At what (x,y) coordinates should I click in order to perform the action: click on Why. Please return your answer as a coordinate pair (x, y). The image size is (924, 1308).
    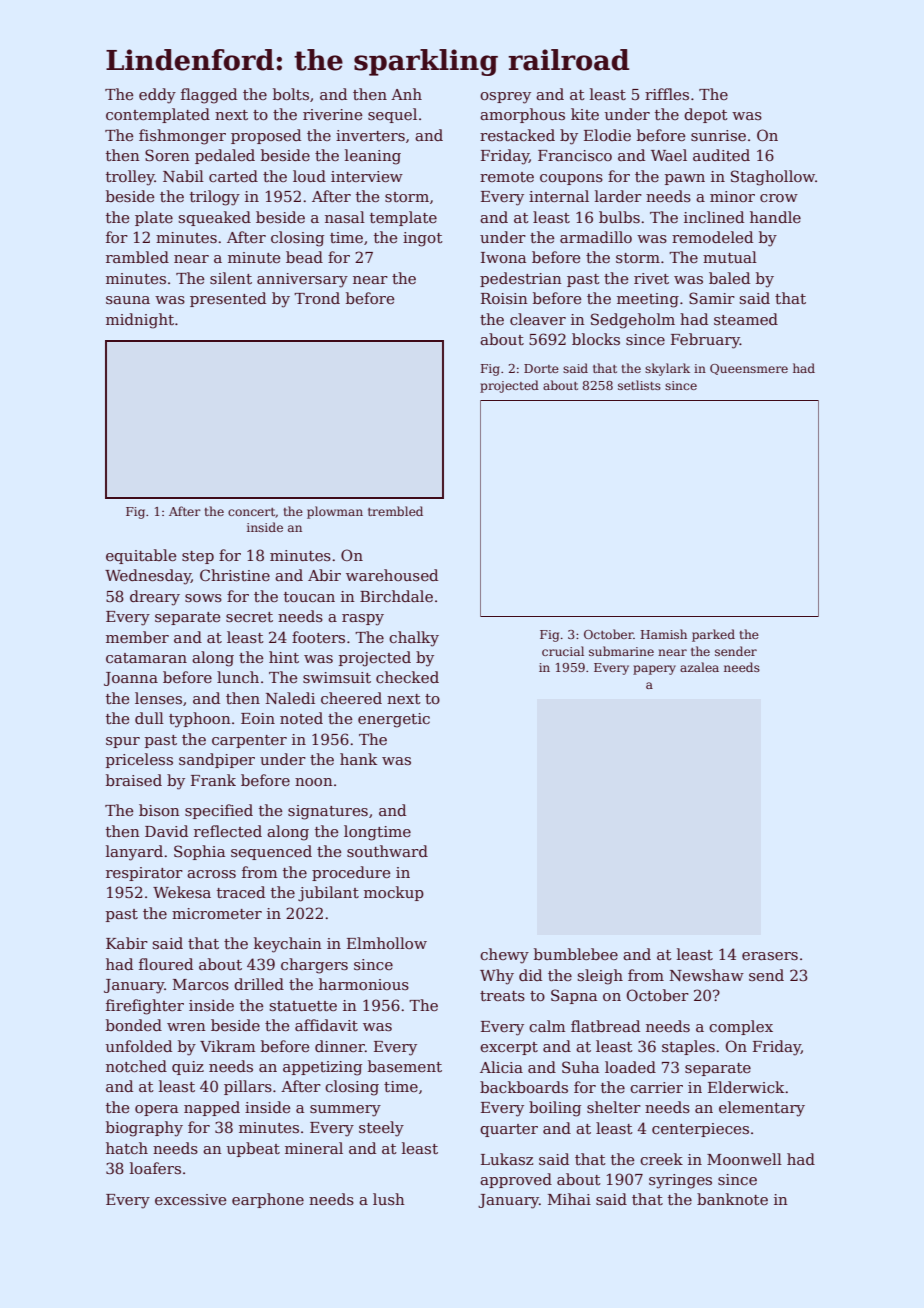
    Looking at the image, I should click on (497, 977).
